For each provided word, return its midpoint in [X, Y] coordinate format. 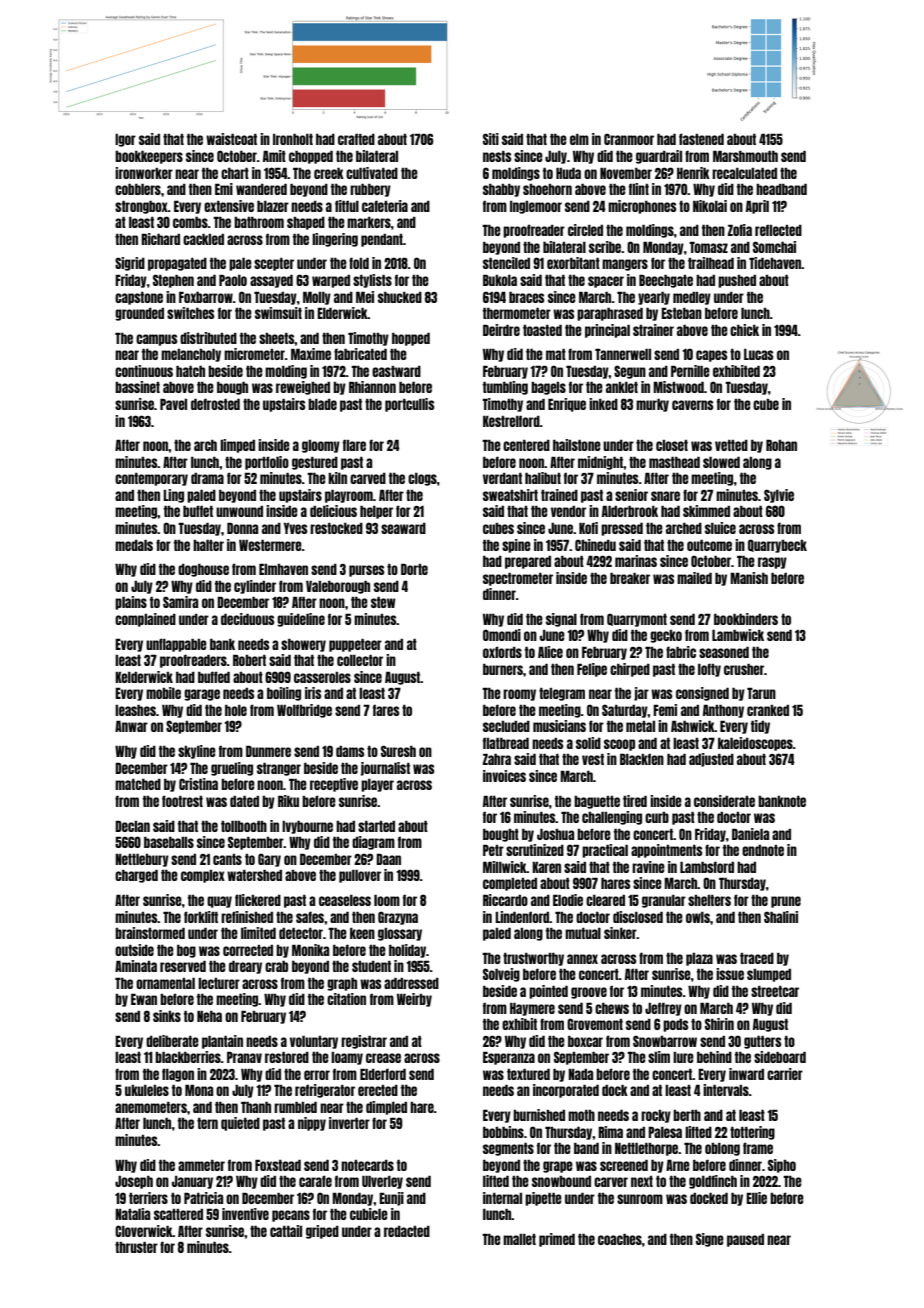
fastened [701, 139]
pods [676, 1025]
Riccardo [505, 900]
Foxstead [278, 1165]
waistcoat [231, 139]
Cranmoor [629, 139]
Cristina [198, 784]
